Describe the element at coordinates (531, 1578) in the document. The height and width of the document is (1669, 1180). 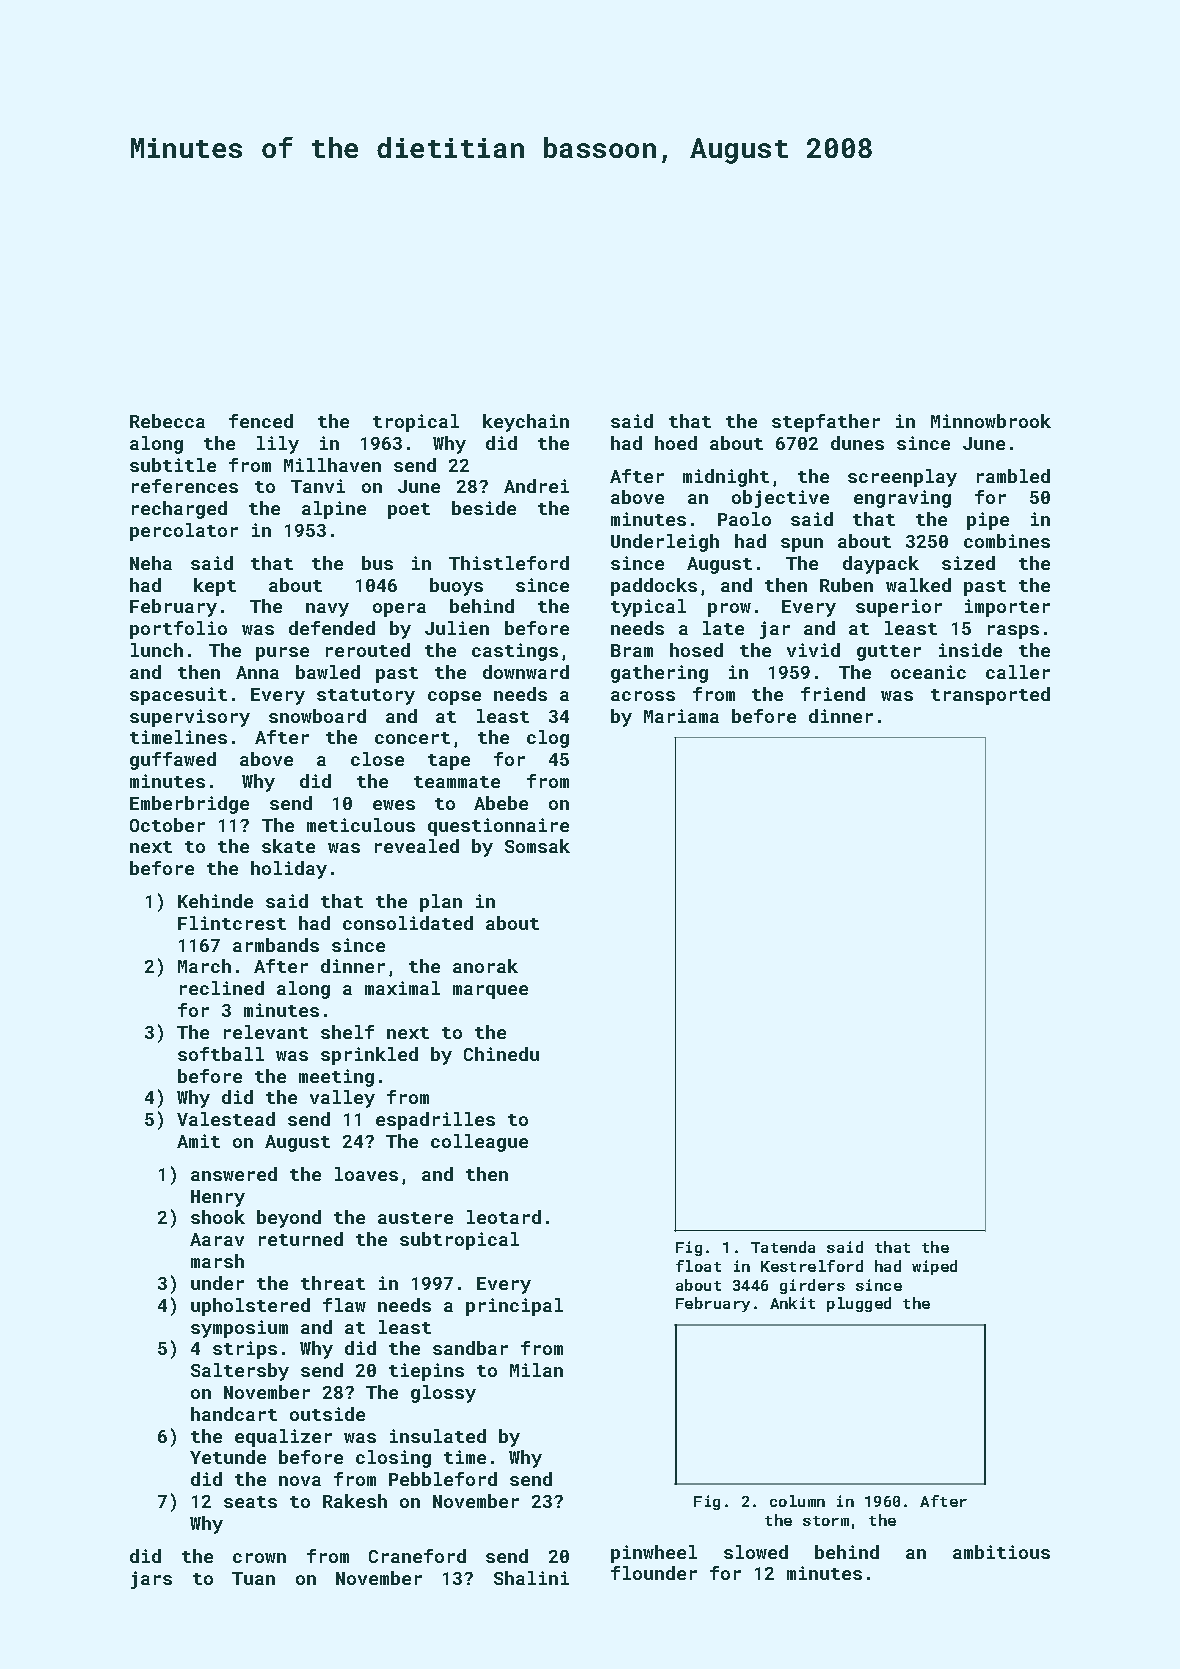
I see `Shalini` at that location.
